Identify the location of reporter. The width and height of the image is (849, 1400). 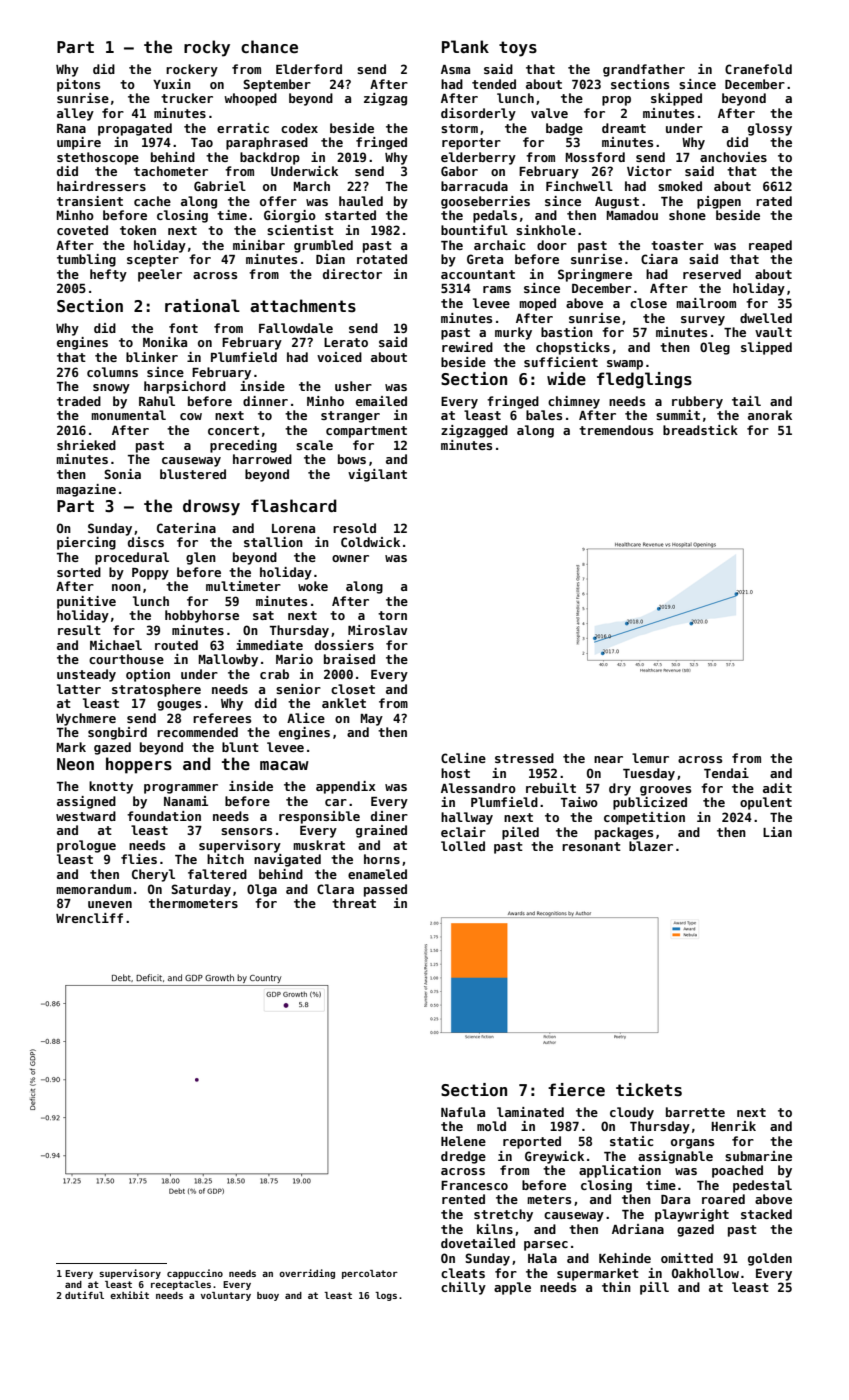
(471, 144).
